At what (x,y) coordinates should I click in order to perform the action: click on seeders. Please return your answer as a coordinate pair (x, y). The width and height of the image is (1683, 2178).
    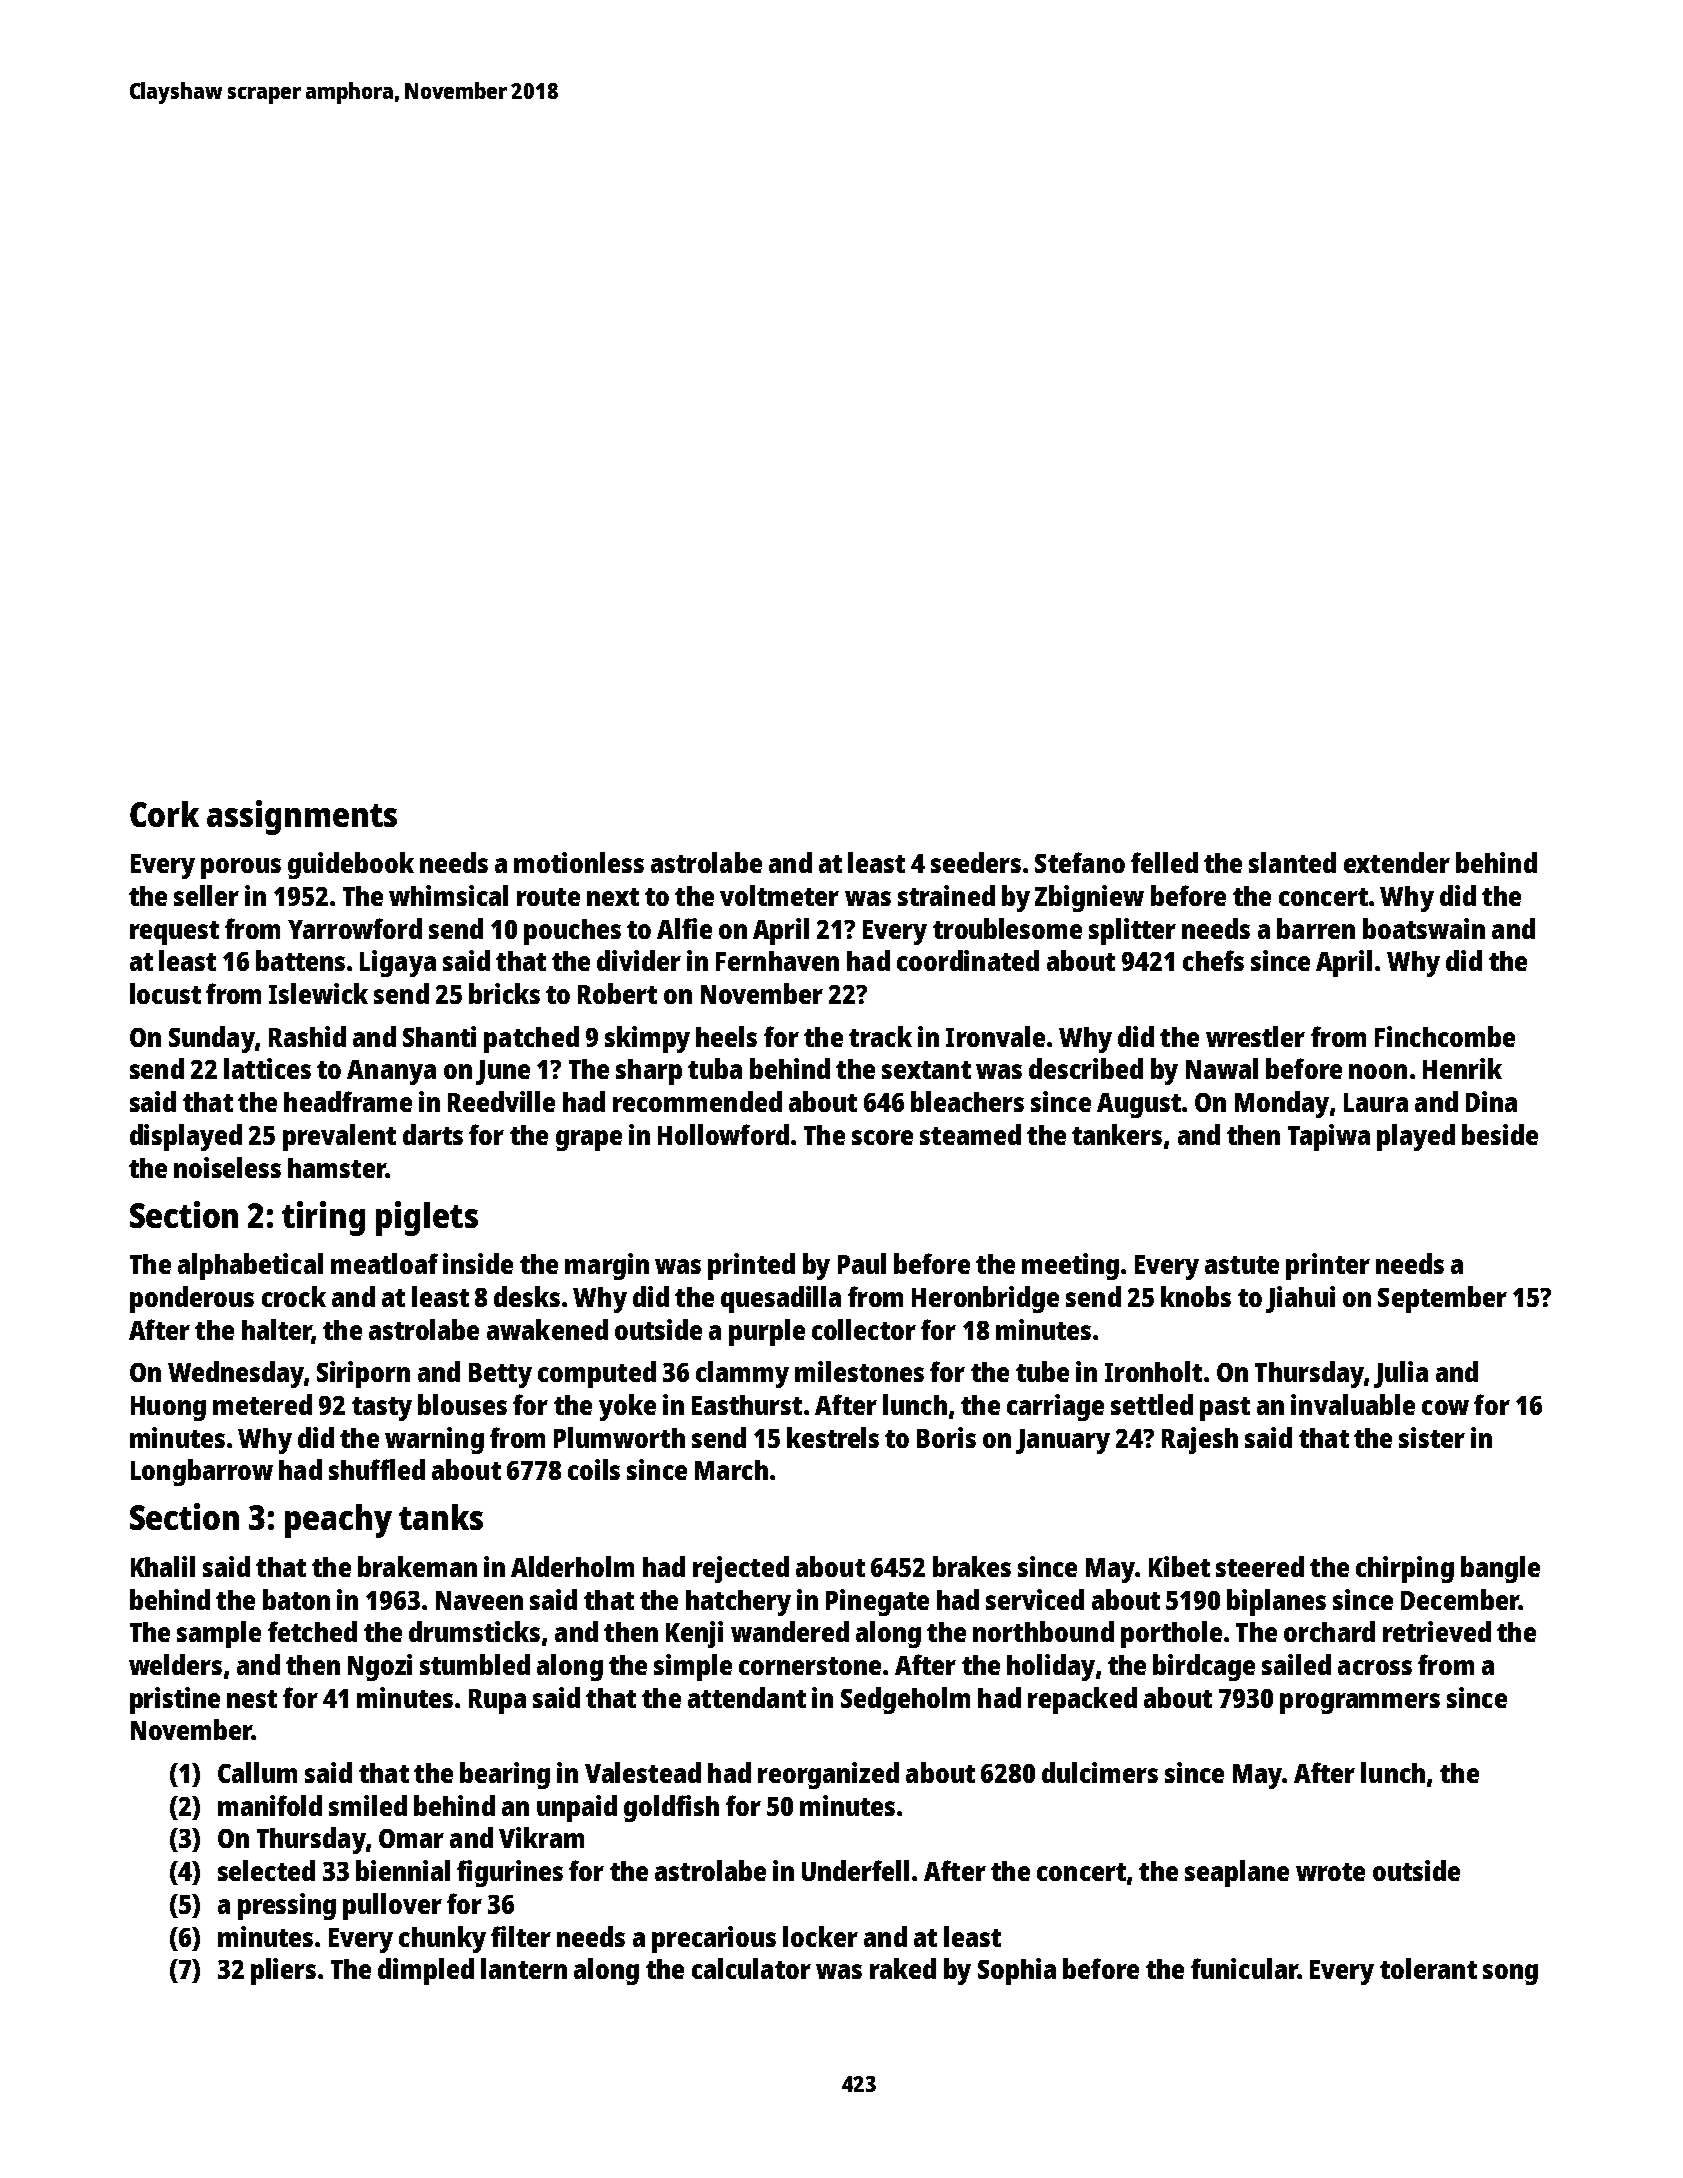
    Looking at the image, I should click on (976, 862).
